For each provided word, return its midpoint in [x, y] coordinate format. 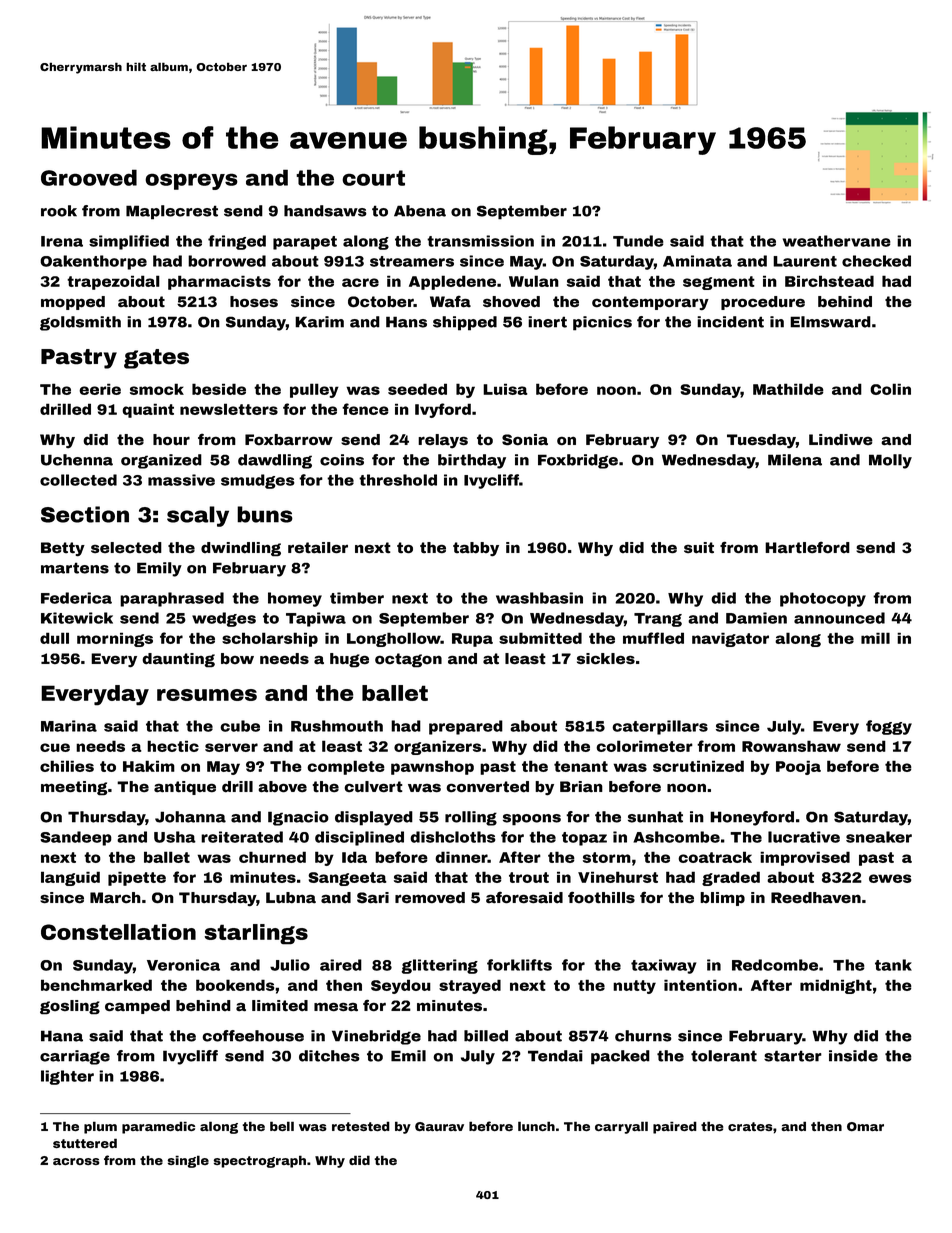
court [373, 178]
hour [171, 440]
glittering [440, 966]
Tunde [638, 241]
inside [853, 1056]
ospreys [191, 181]
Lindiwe [841, 440]
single [188, 1161]
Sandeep [76, 838]
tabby [476, 549]
